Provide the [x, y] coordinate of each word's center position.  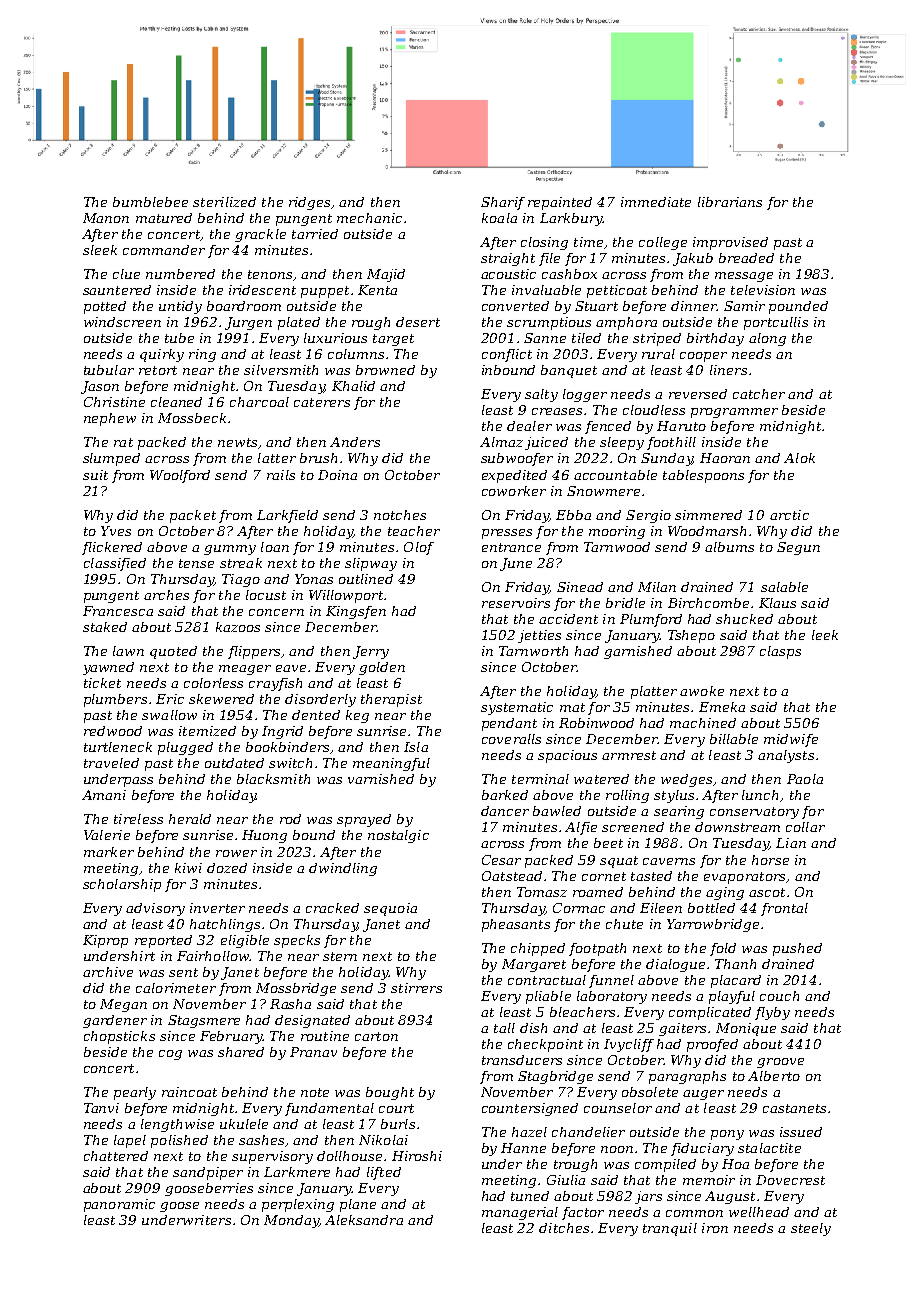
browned [385, 370]
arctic [789, 515]
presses [507, 534]
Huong [264, 836]
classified [115, 564]
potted [105, 307]
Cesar [501, 860]
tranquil [670, 1229]
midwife [791, 740]
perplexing [298, 1205]
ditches [564, 1228]
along [767, 339]
